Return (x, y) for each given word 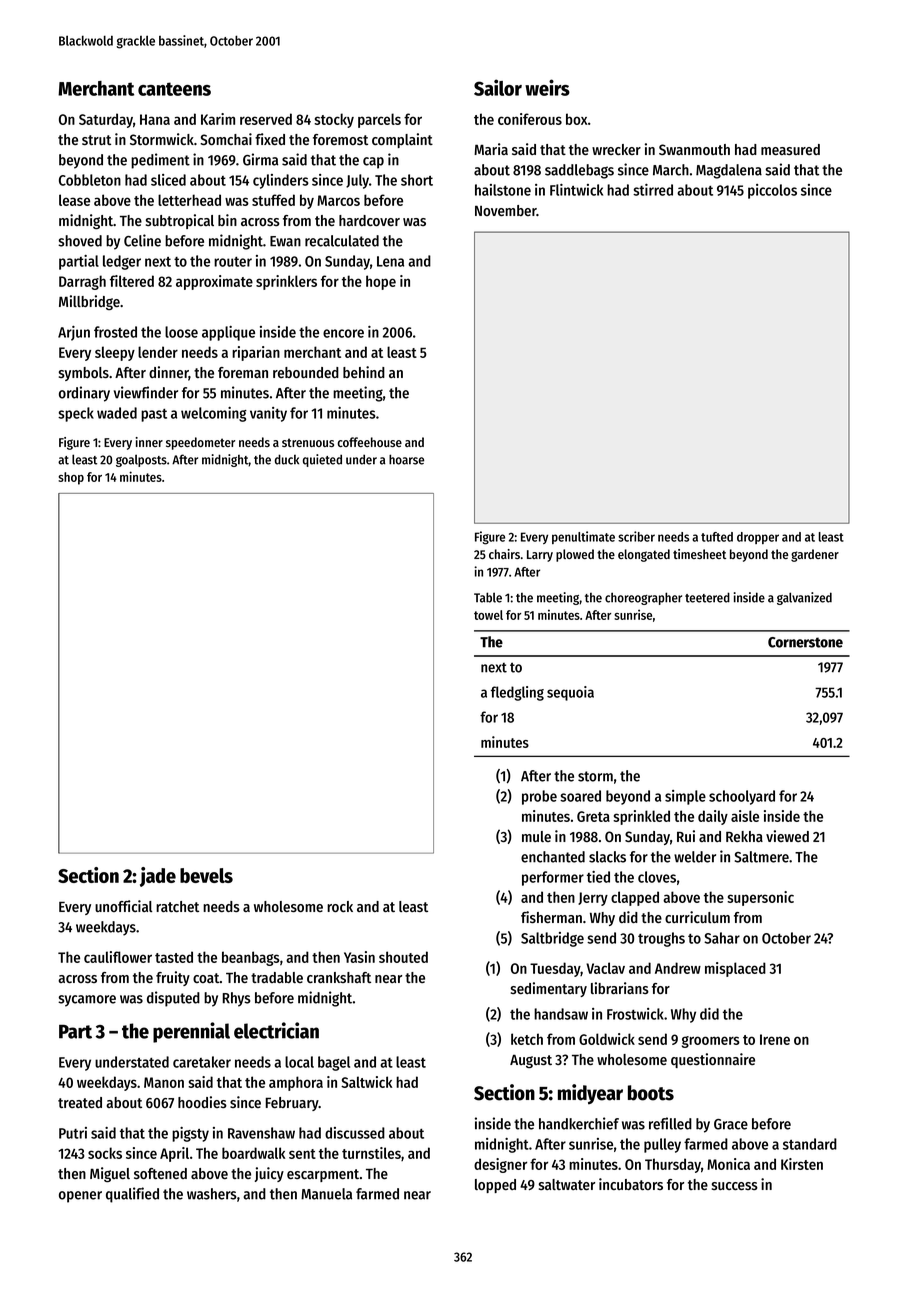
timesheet (699, 554)
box (577, 119)
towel (488, 615)
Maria (491, 149)
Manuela (326, 1194)
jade (158, 877)
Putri (73, 1133)
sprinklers (286, 282)
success (735, 1186)
